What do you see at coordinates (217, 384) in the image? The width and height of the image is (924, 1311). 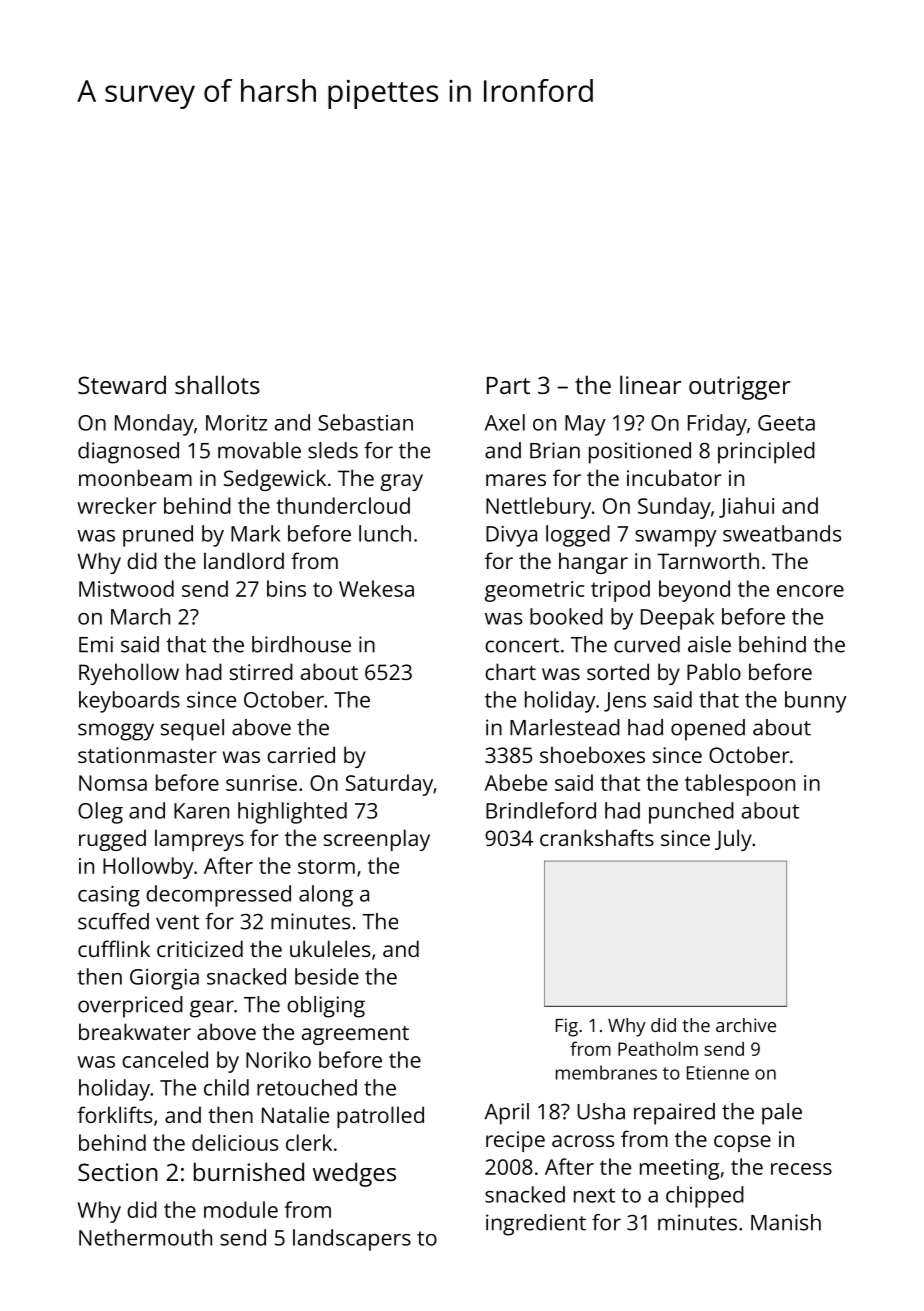 I see `shallots` at bounding box center [217, 384].
